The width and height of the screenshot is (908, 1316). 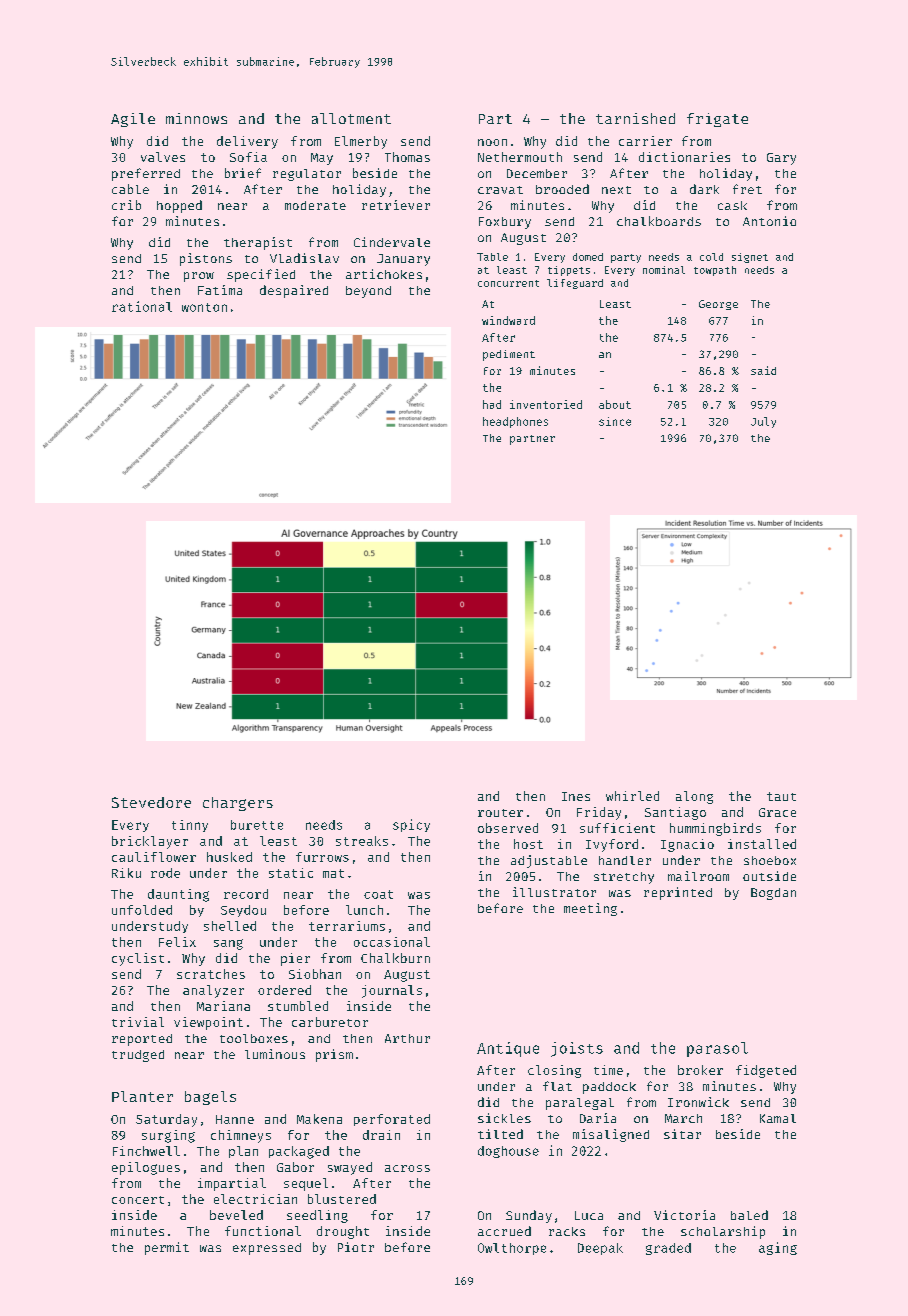 I want to click on whirled, so click(x=632, y=796).
